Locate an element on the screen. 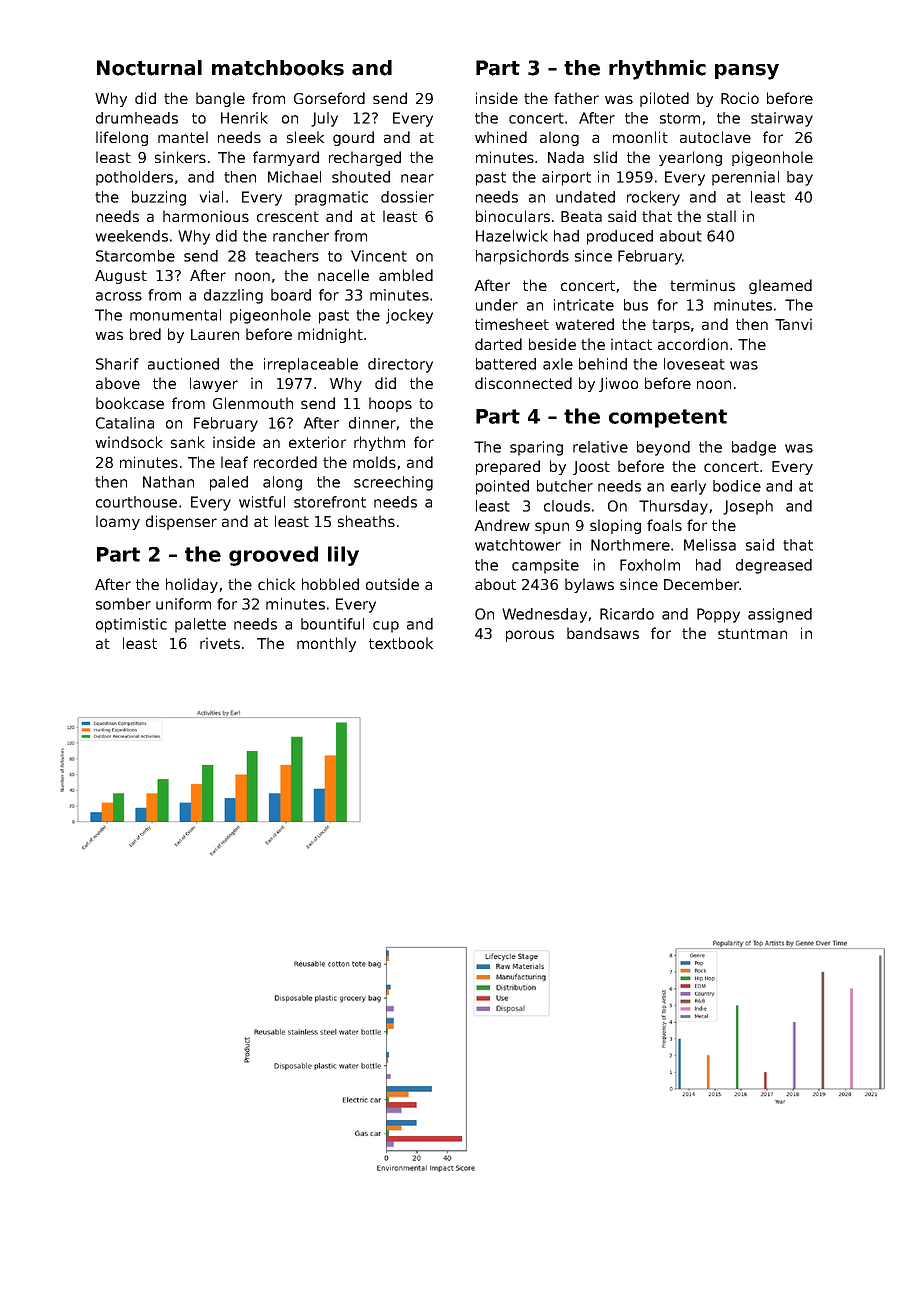  storm is located at coordinates (680, 118).
